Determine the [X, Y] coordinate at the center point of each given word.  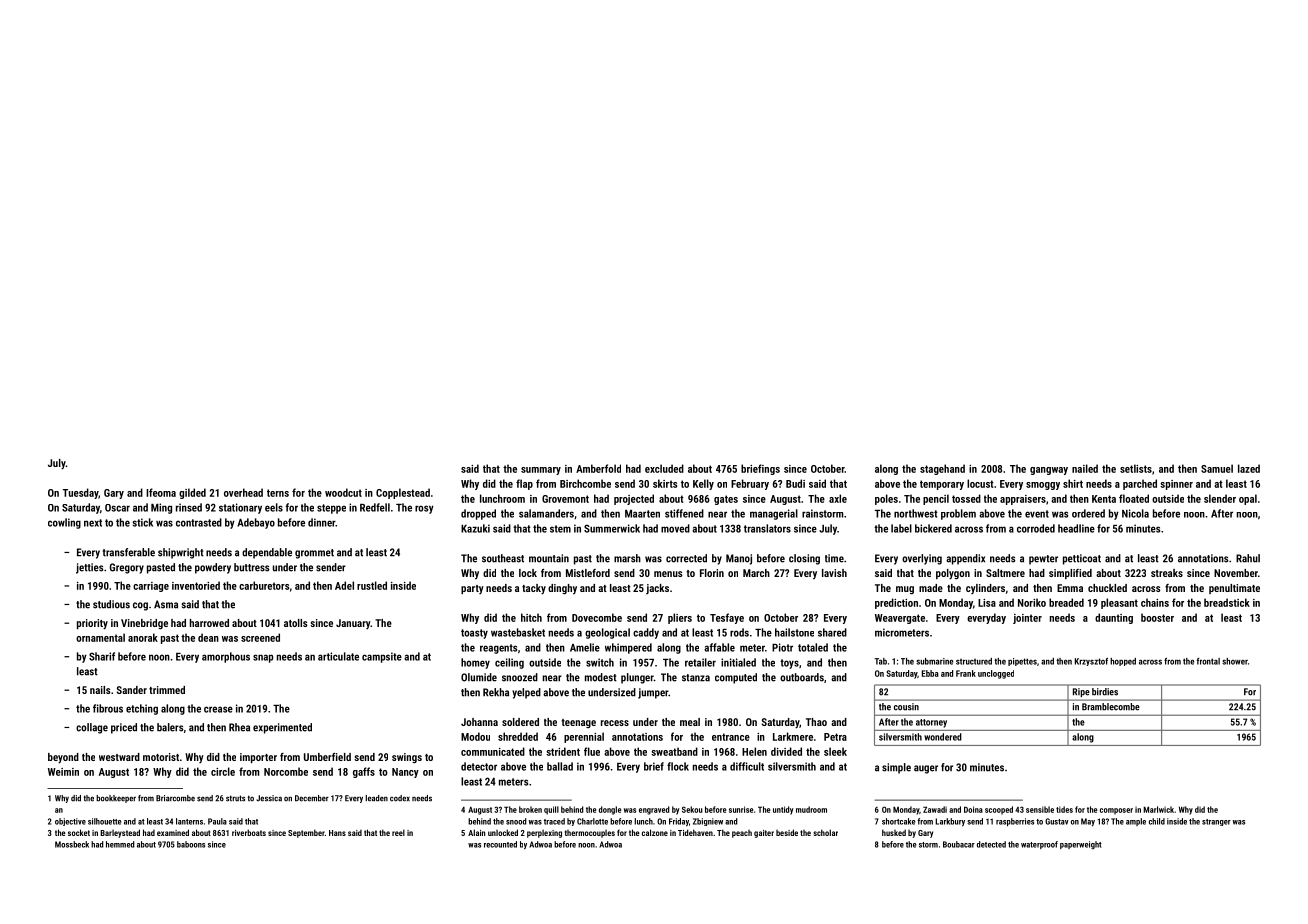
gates [726, 500]
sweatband [674, 751]
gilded [192, 493]
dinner [321, 522]
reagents [498, 649]
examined [173, 832]
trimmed [167, 690]
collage [92, 728]
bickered [933, 528]
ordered [1088, 513]
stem [560, 529]
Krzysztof [1091, 662]
